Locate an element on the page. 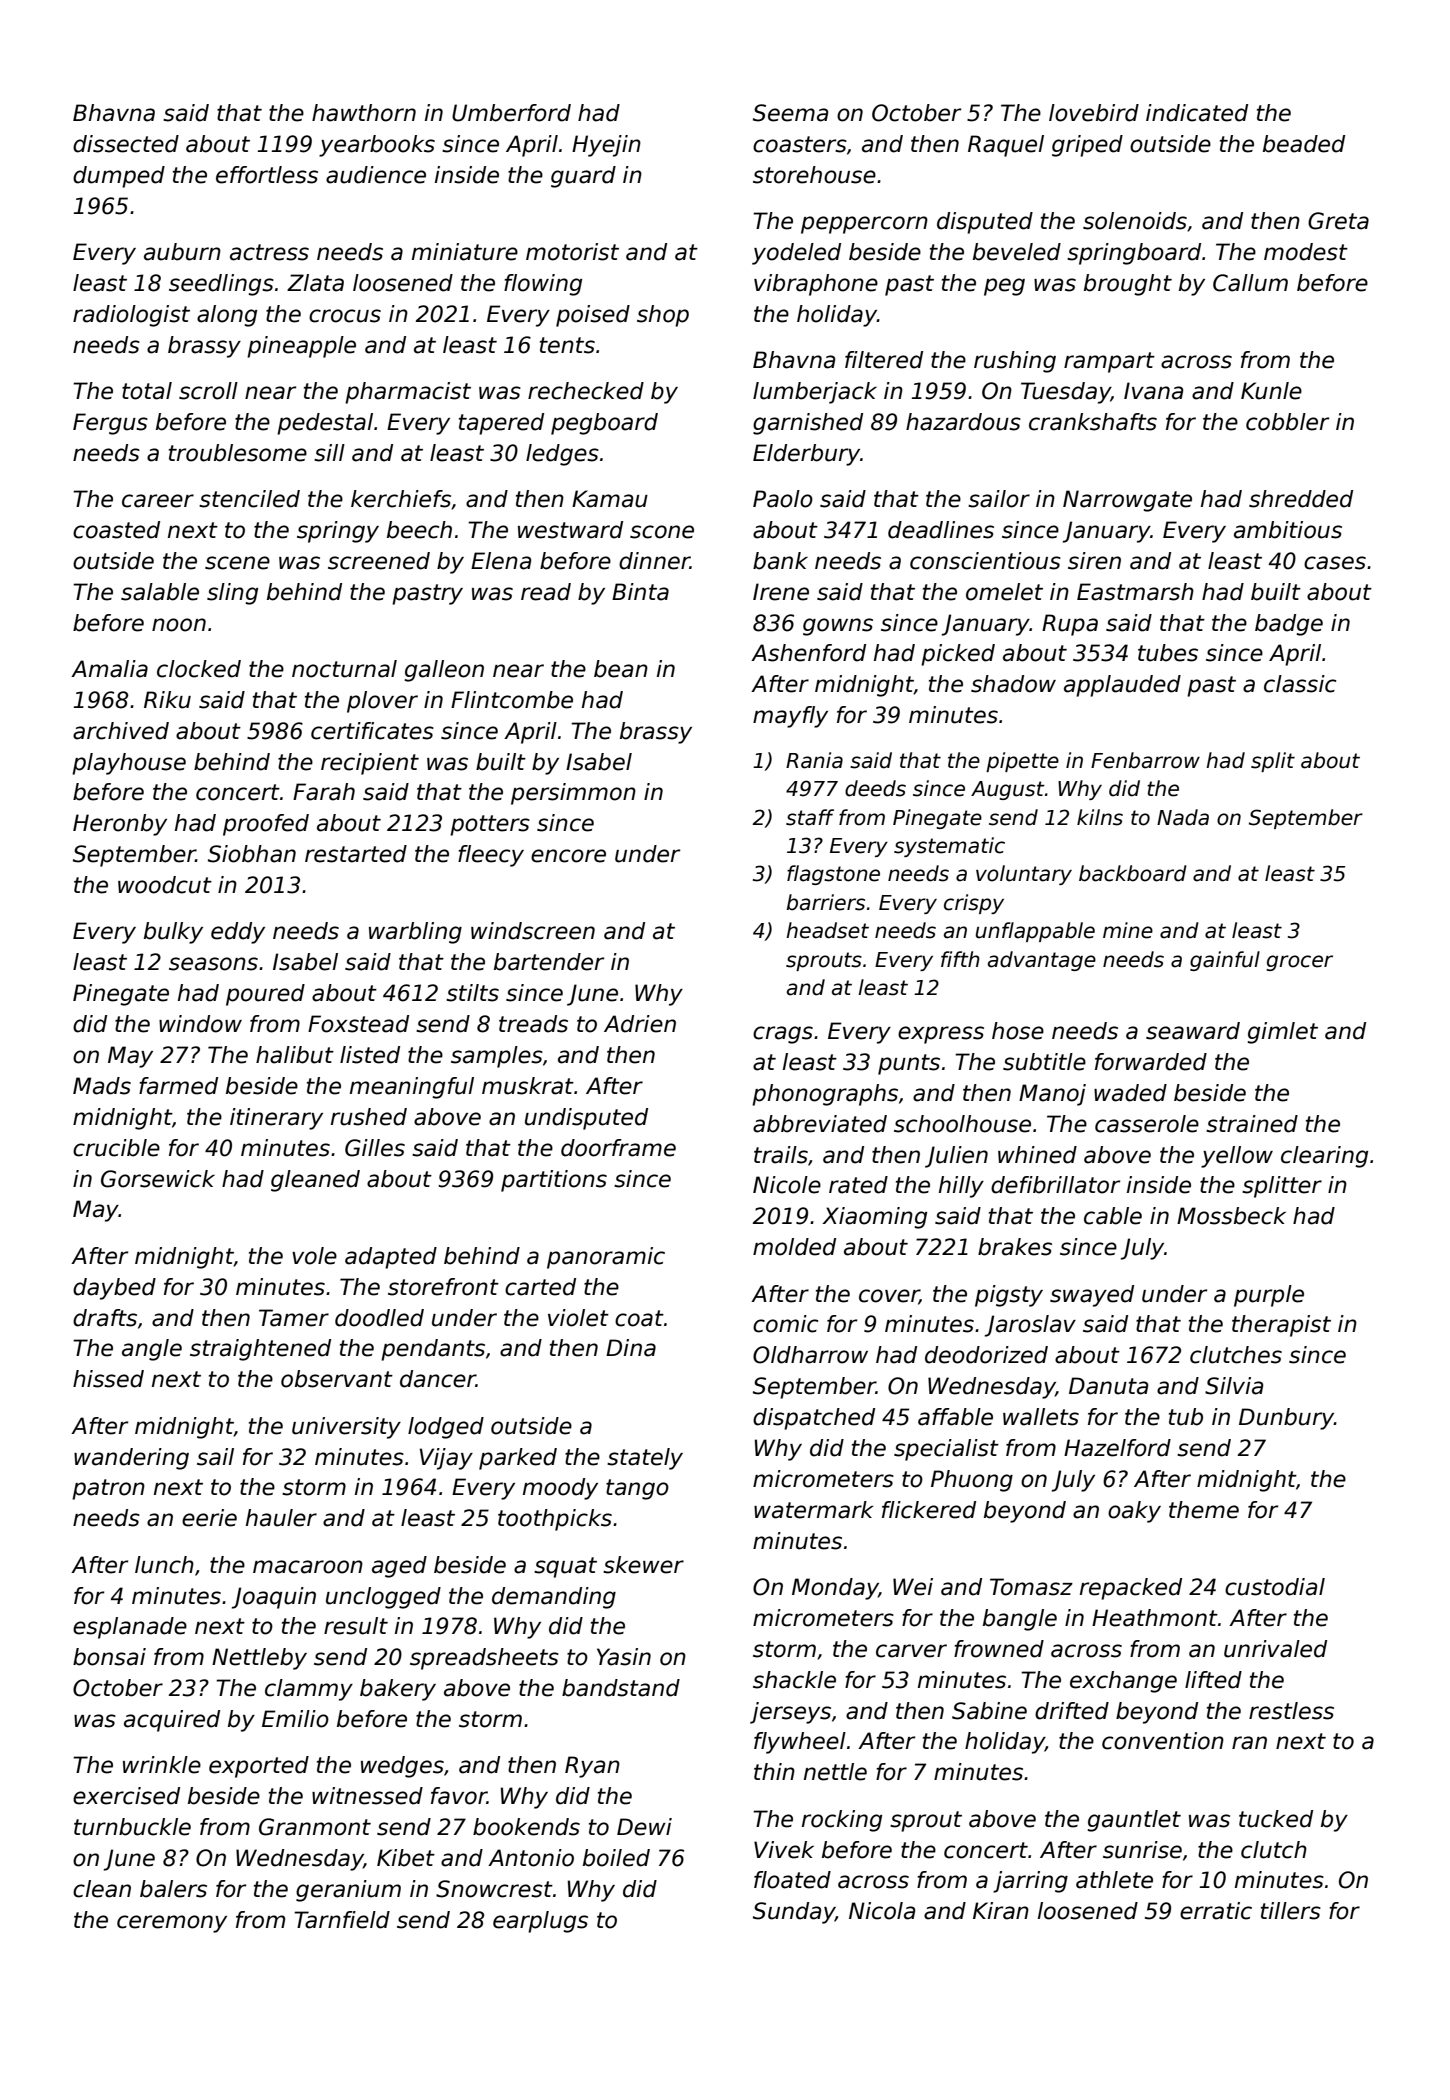  floated is located at coordinates (792, 1880).
